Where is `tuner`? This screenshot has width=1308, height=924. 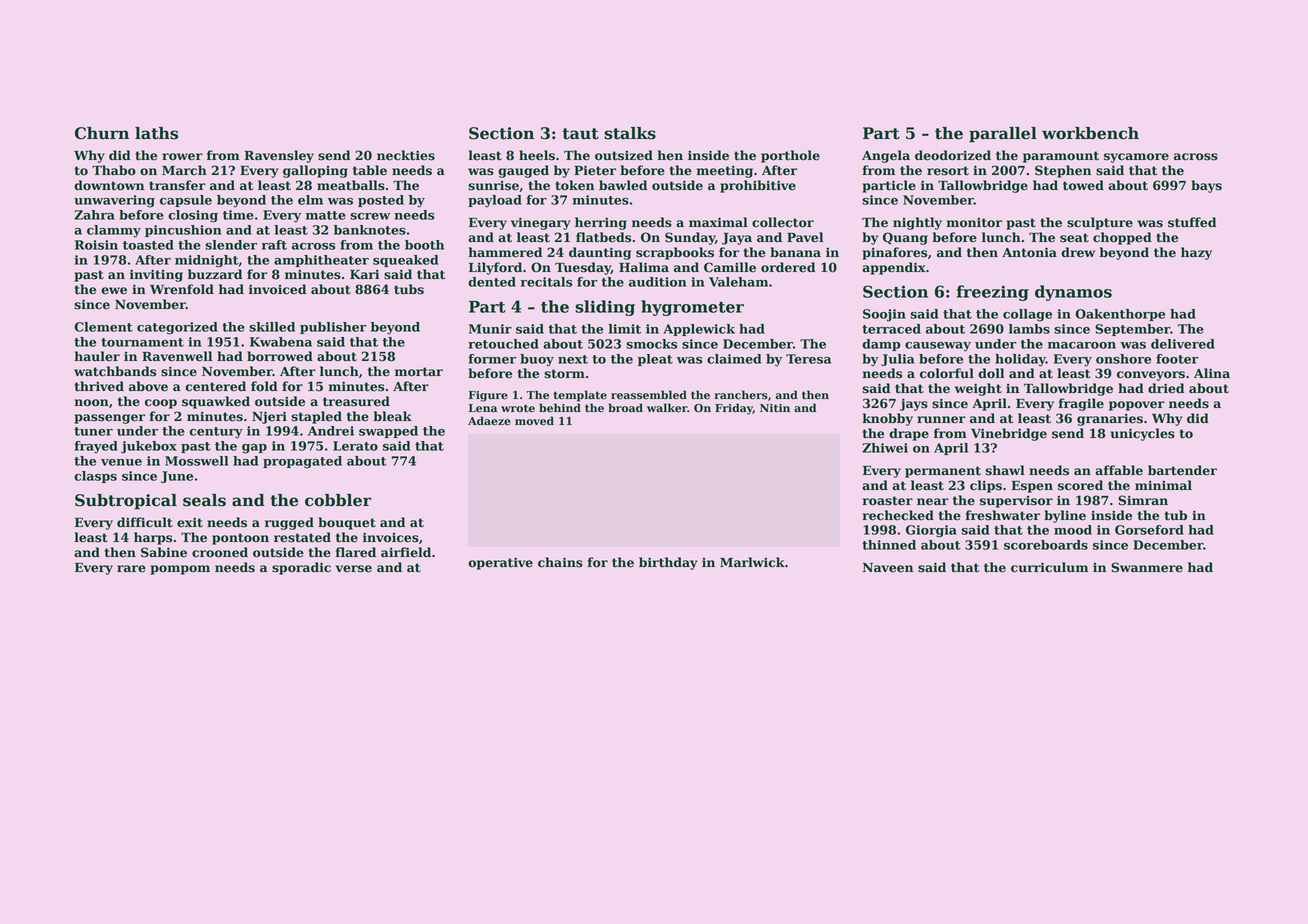 tuner is located at coordinates (93, 431).
